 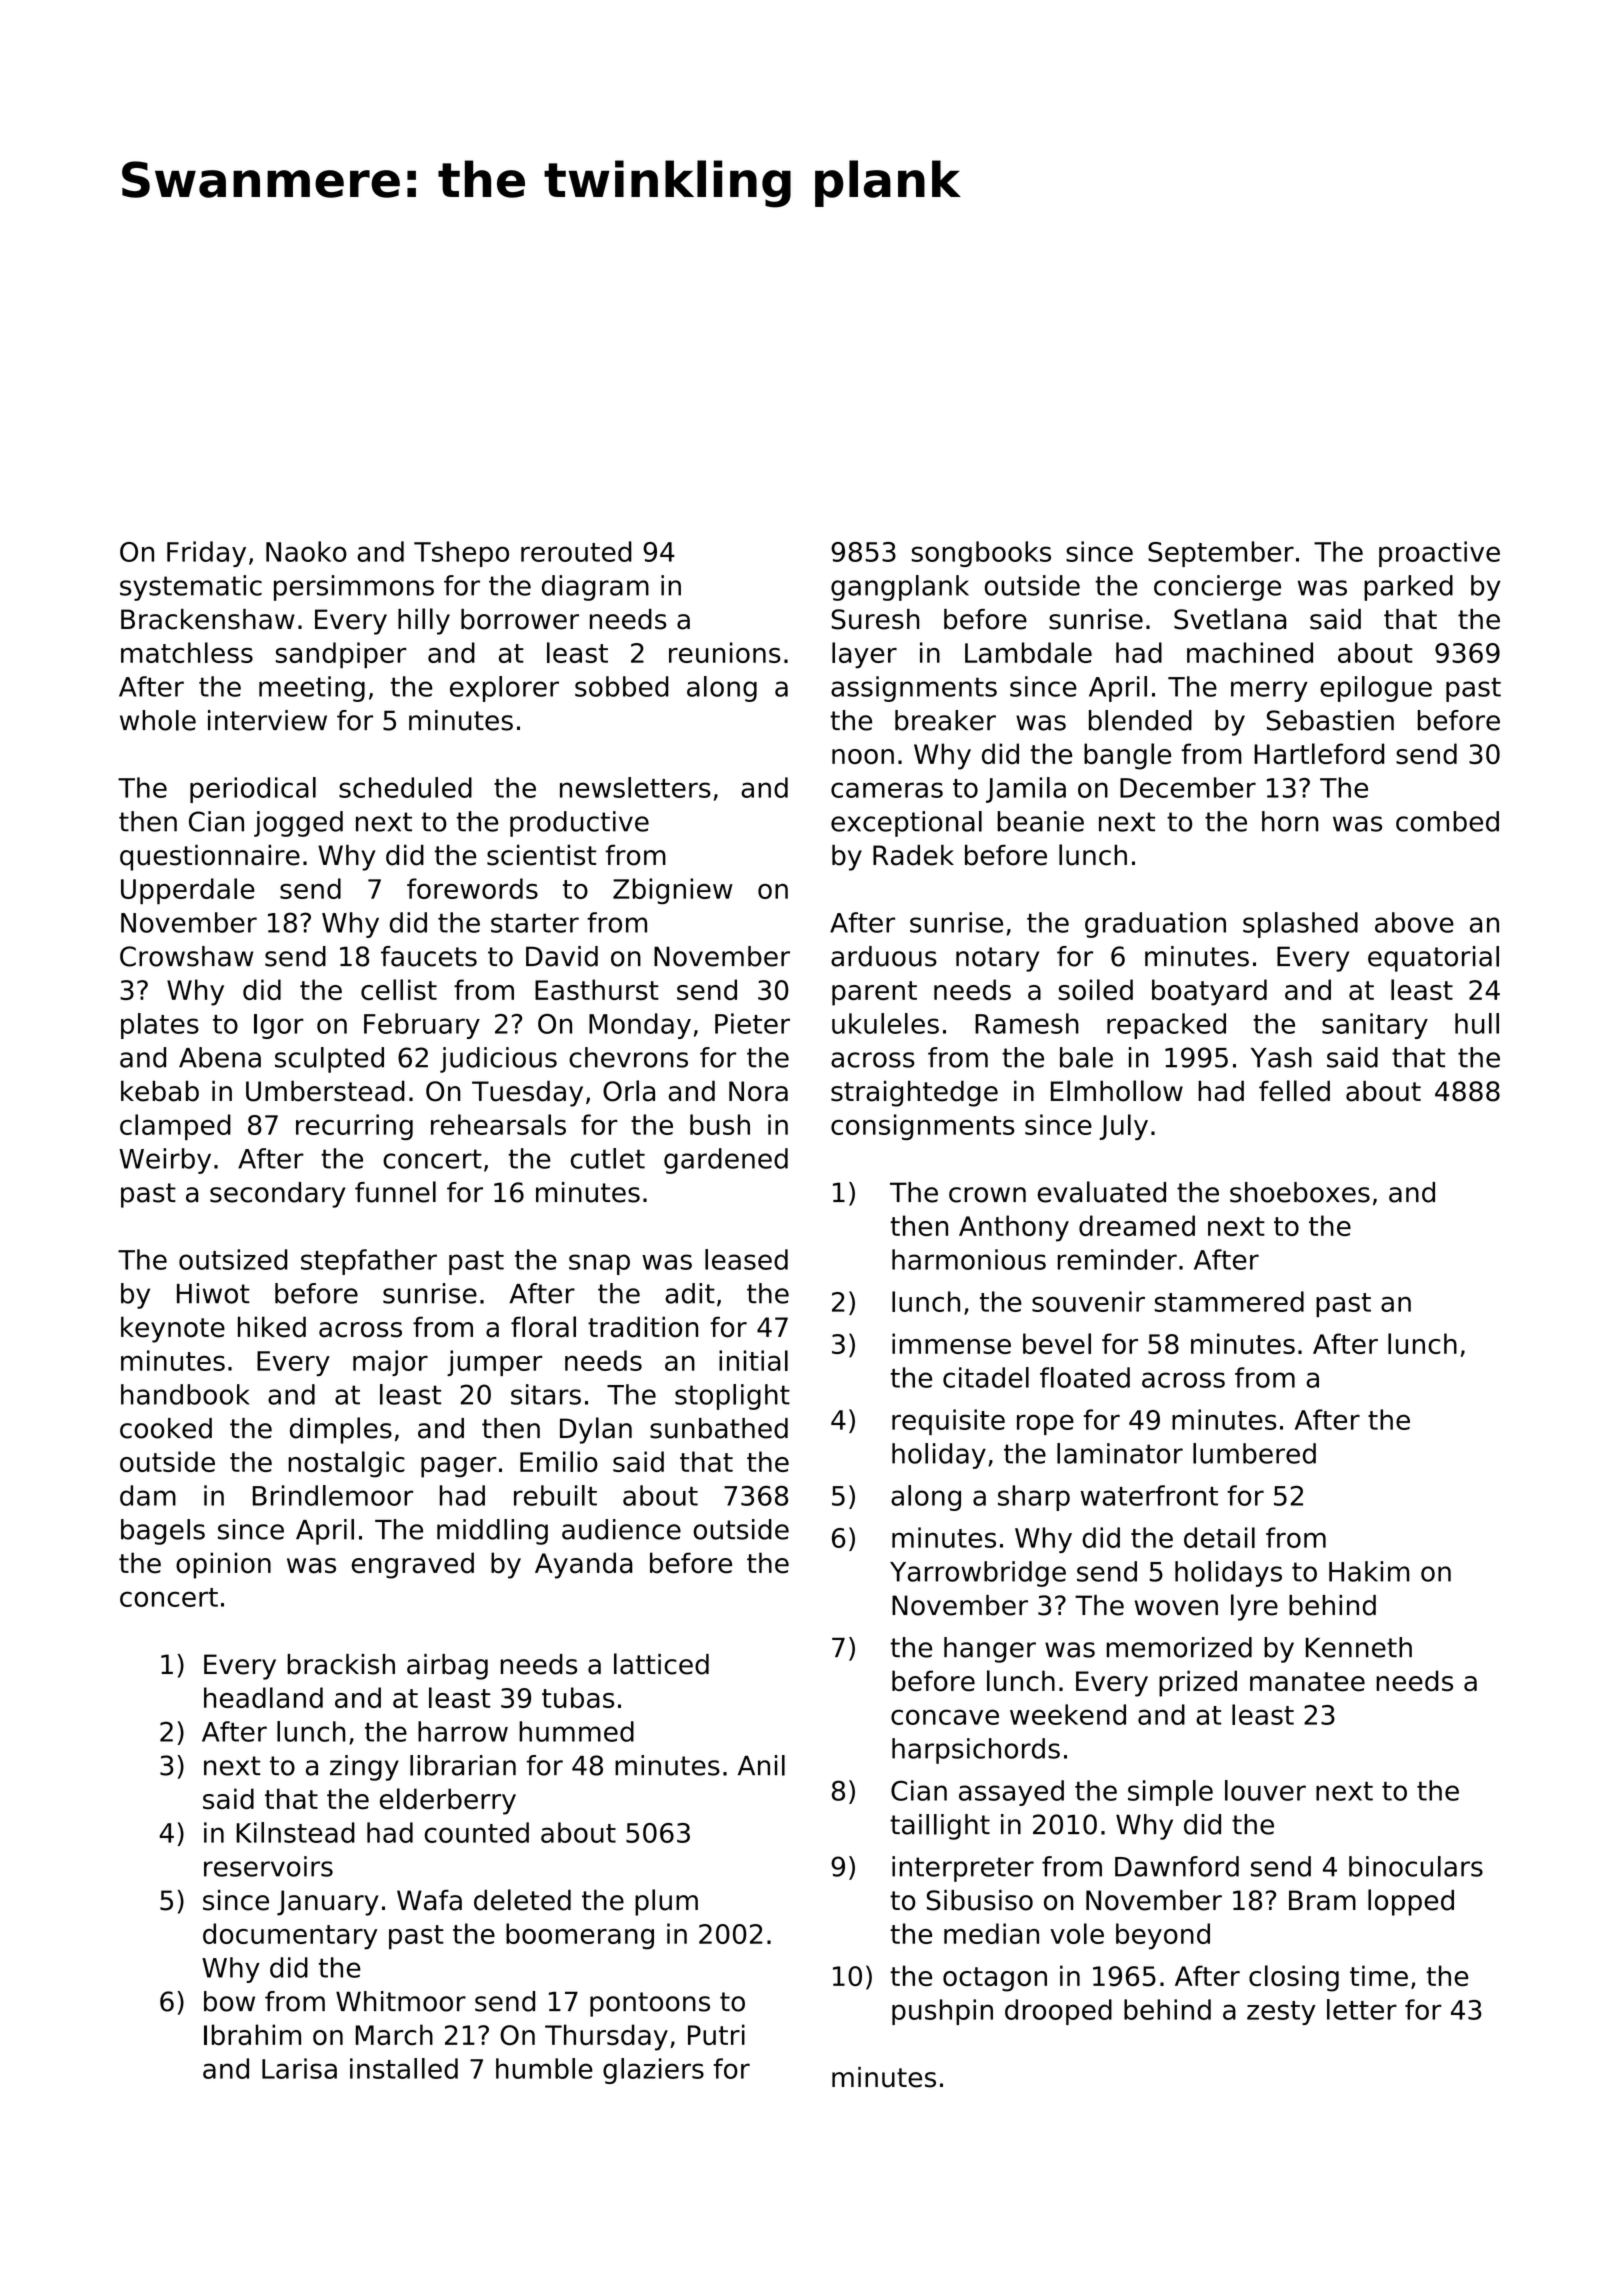 I want to click on September, so click(x=1221, y=554).
